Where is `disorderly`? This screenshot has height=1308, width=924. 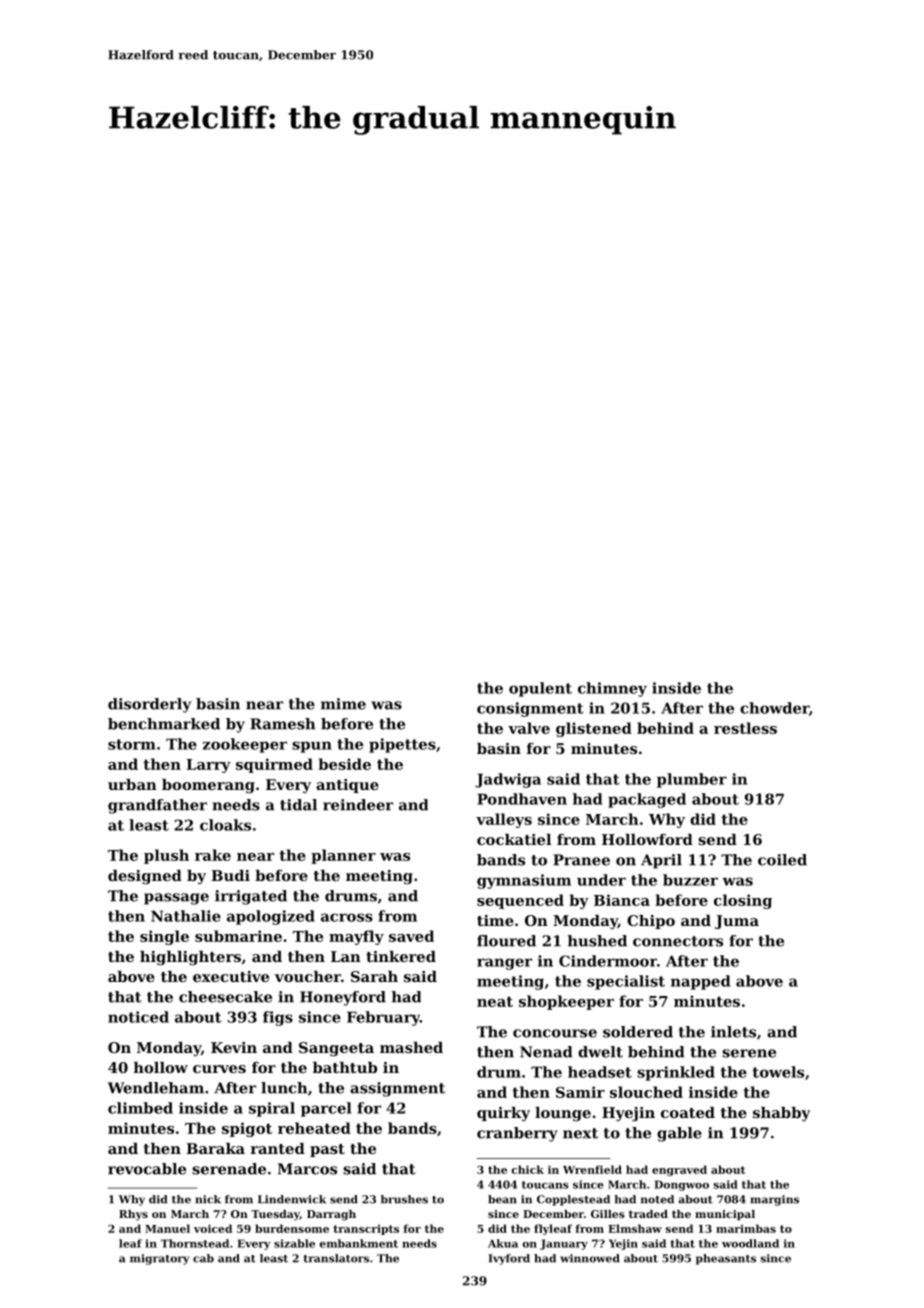 disorderly is located at coordinates (149, 705).
